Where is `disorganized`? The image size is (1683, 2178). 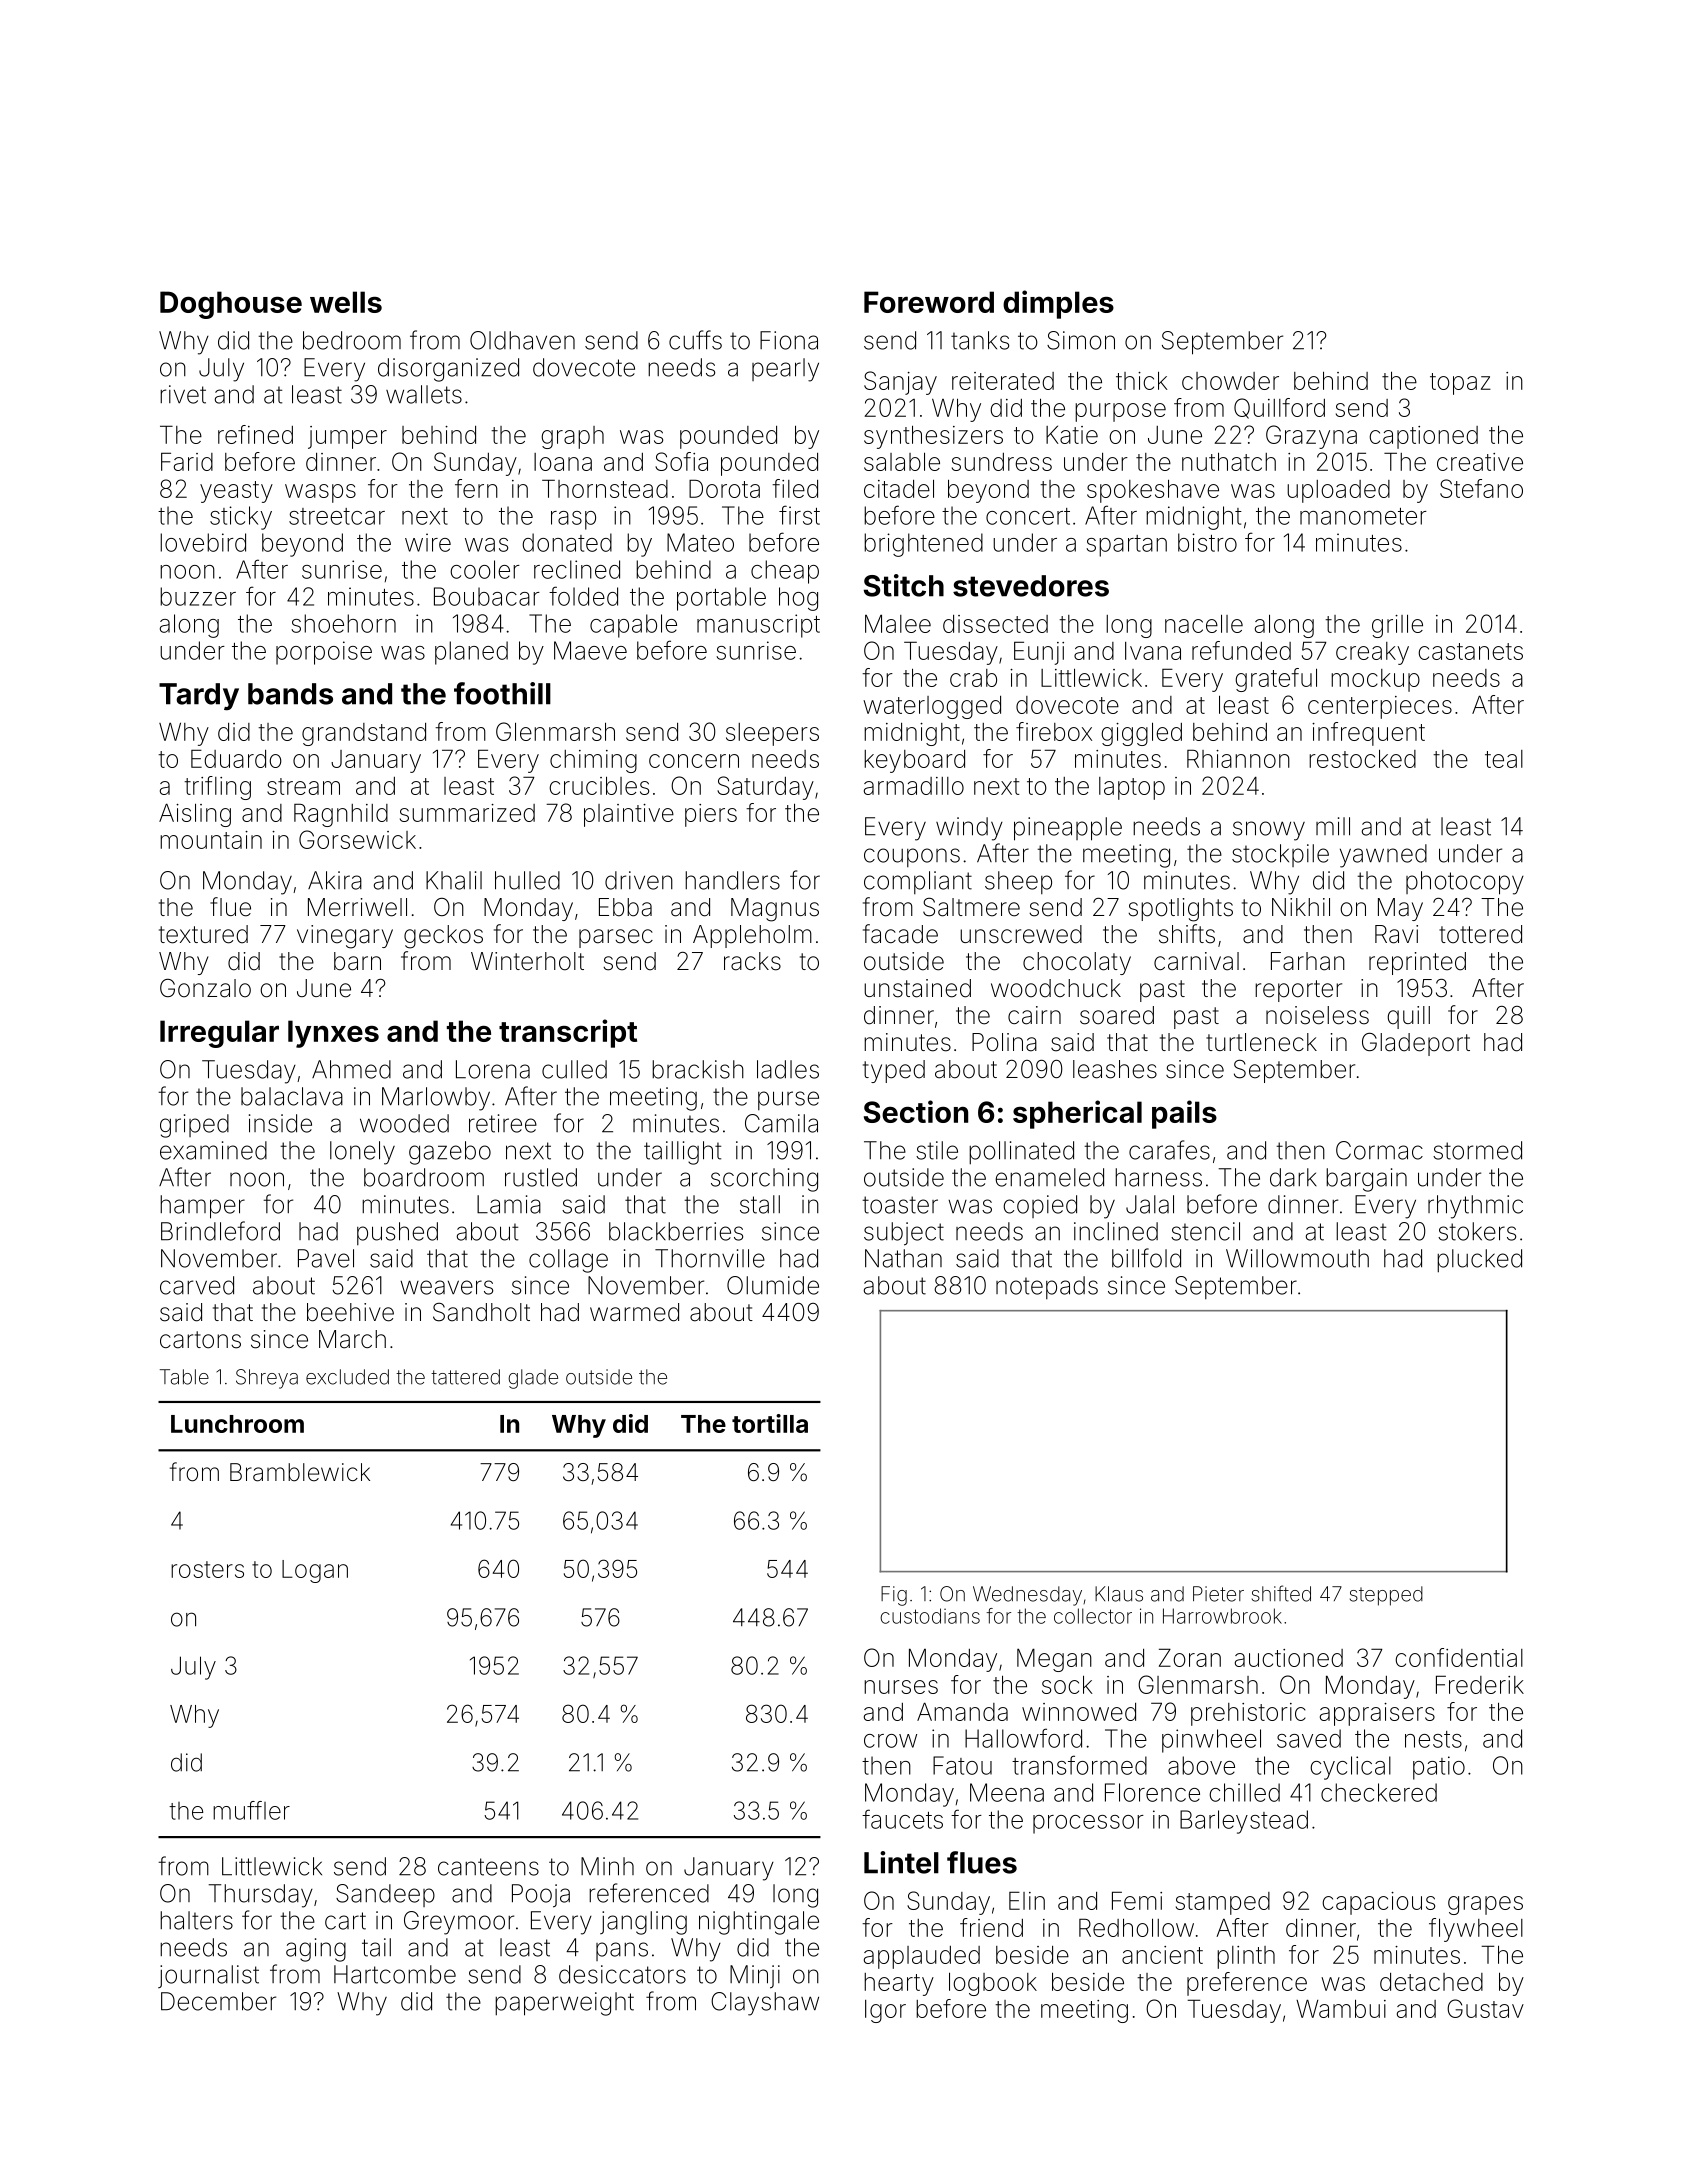
disorganized is located at coordinates (448, 370).
